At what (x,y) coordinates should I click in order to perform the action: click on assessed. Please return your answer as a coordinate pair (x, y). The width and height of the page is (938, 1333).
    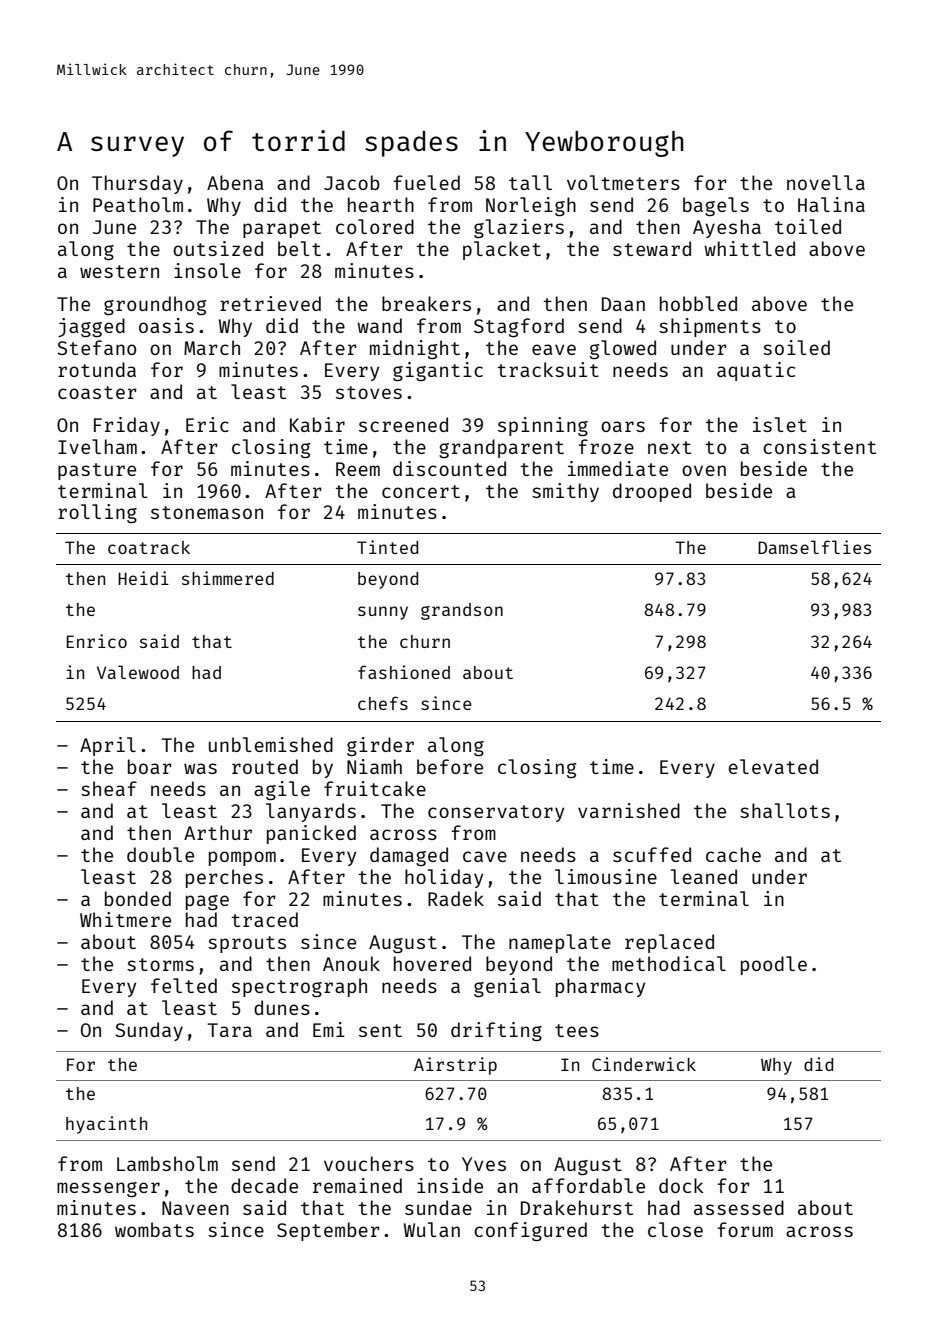
    Looking at the image, I should click on (739, 1207).
